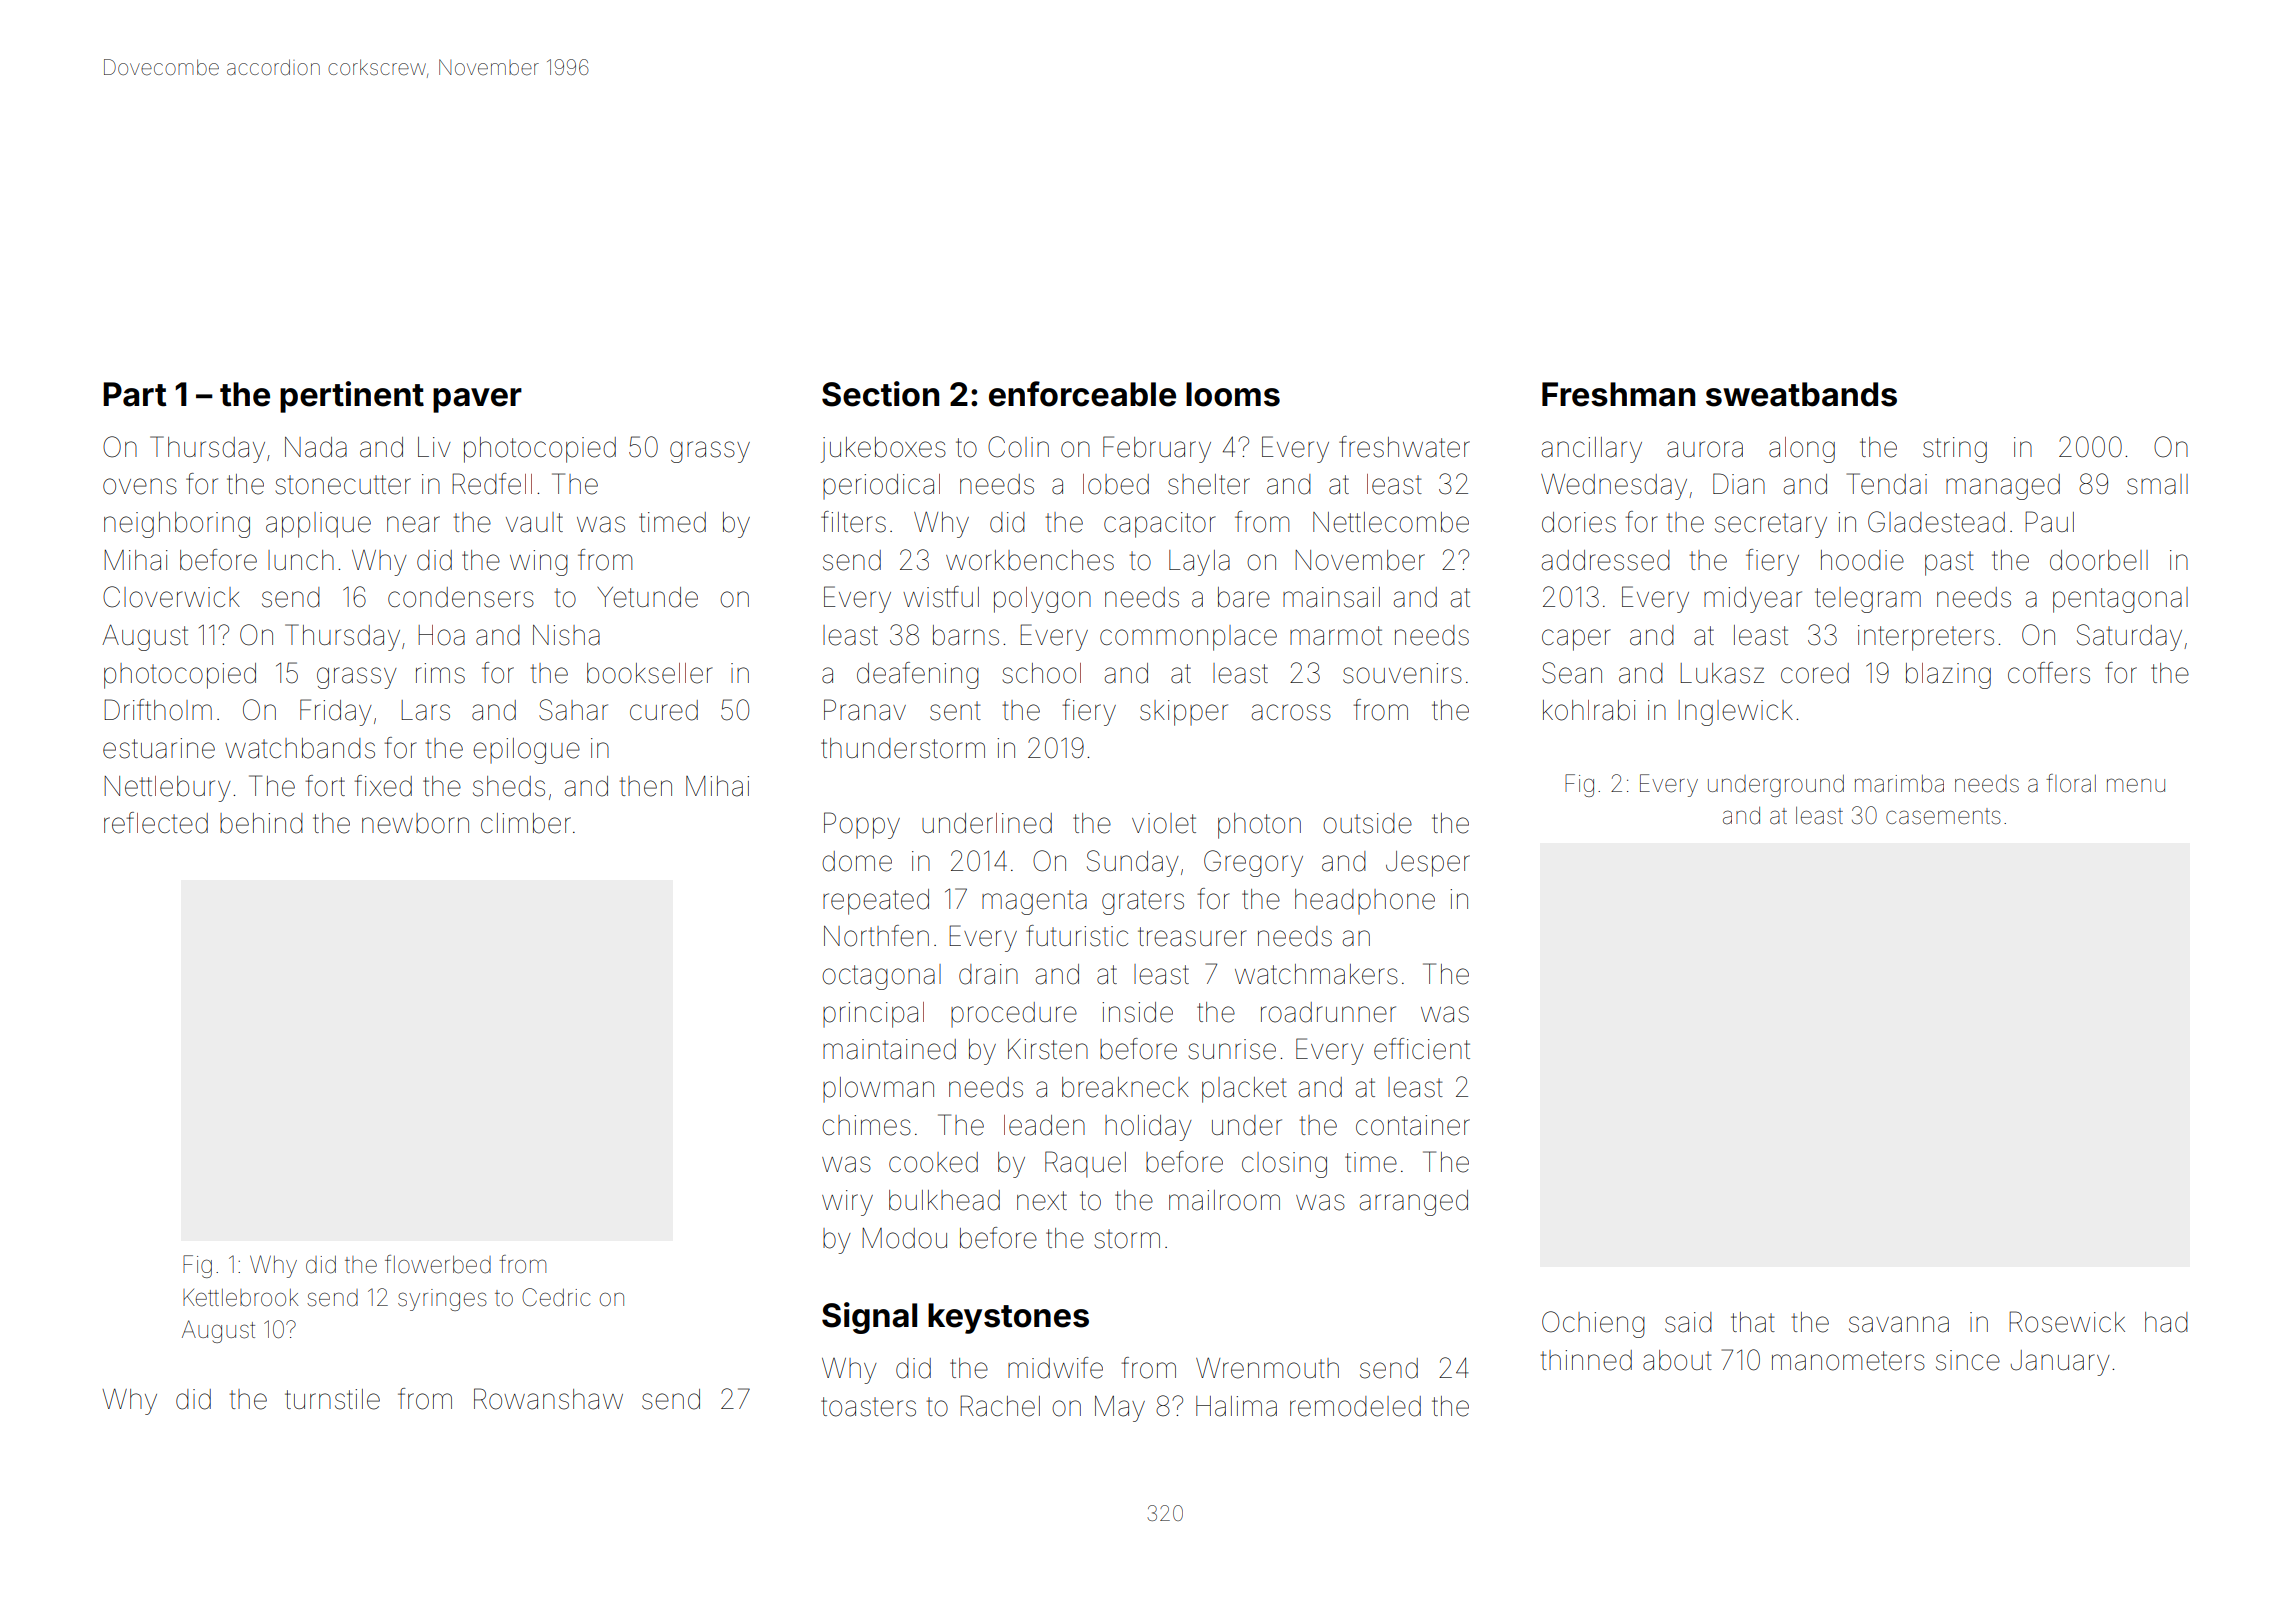  I want to click on watchmakers, so click(1316, 974).
